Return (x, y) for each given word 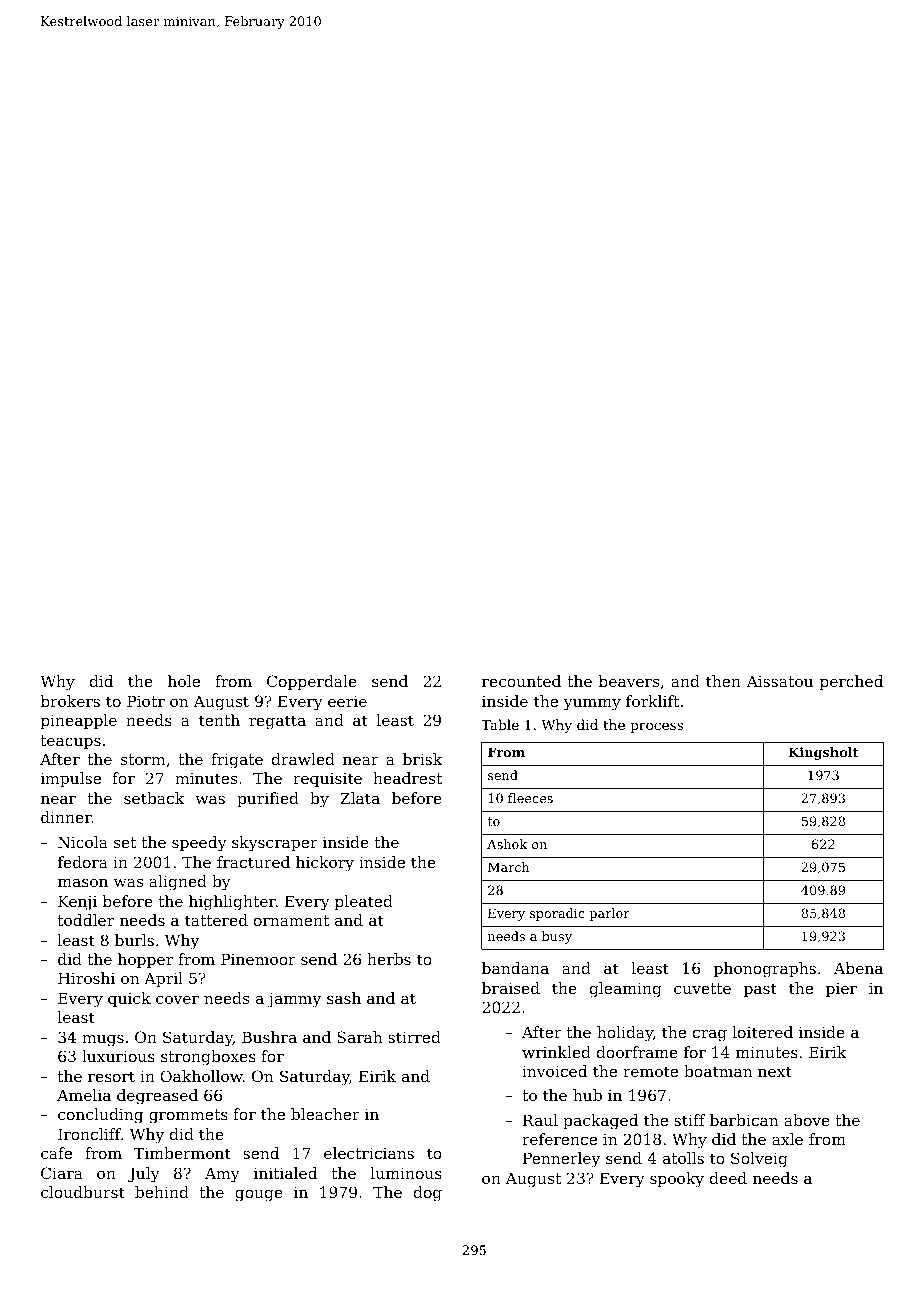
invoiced (554, 1071)
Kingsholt (824, 753)
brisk (422, 759)
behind (162, 1192)
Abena (858, 968)
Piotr (146, 701)
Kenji (77, 903)
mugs (103, 1040)
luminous (406, 1173)
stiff (690, 1120)
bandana (515, 968)
